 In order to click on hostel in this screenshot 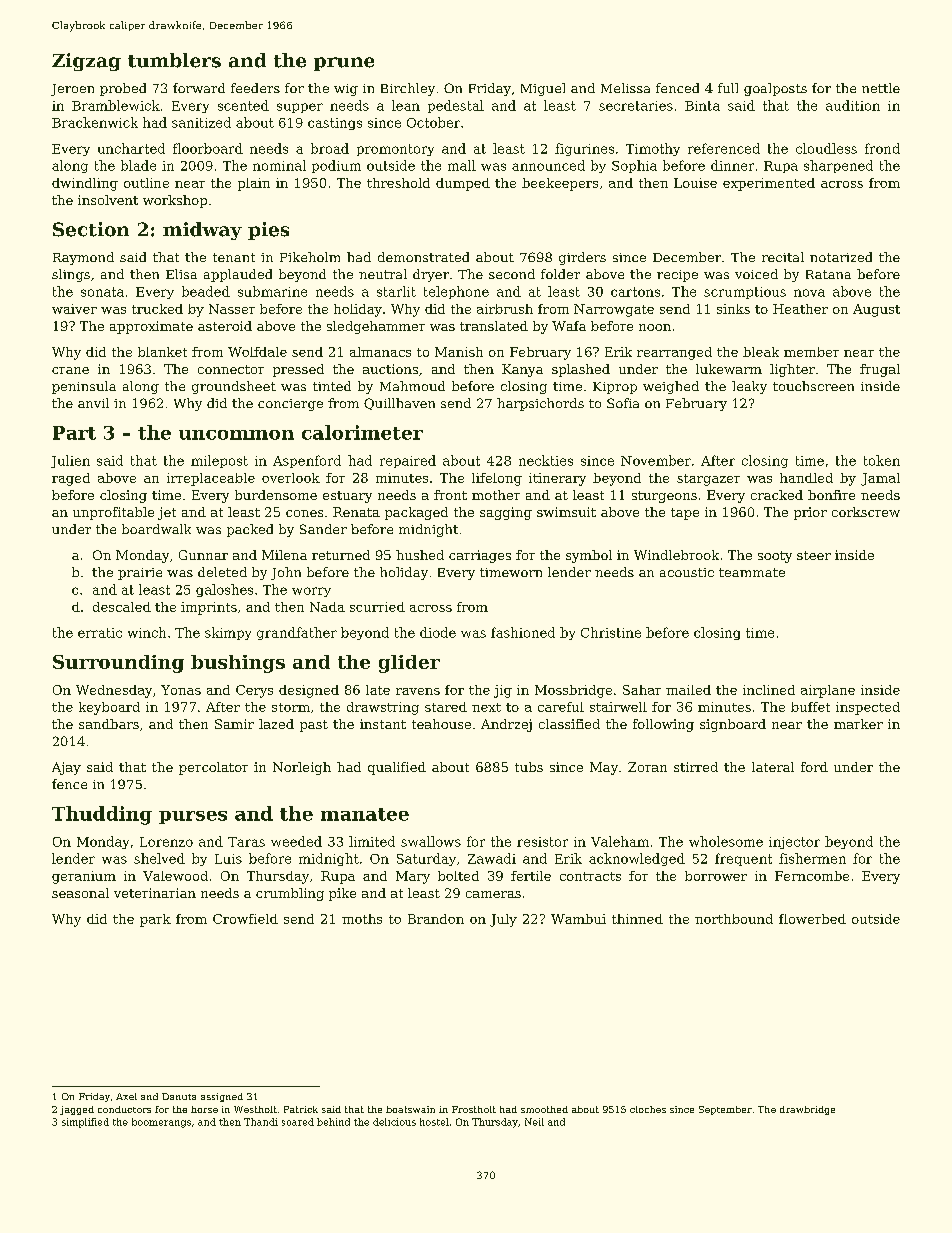, I will do `click(434, 1122)`.
